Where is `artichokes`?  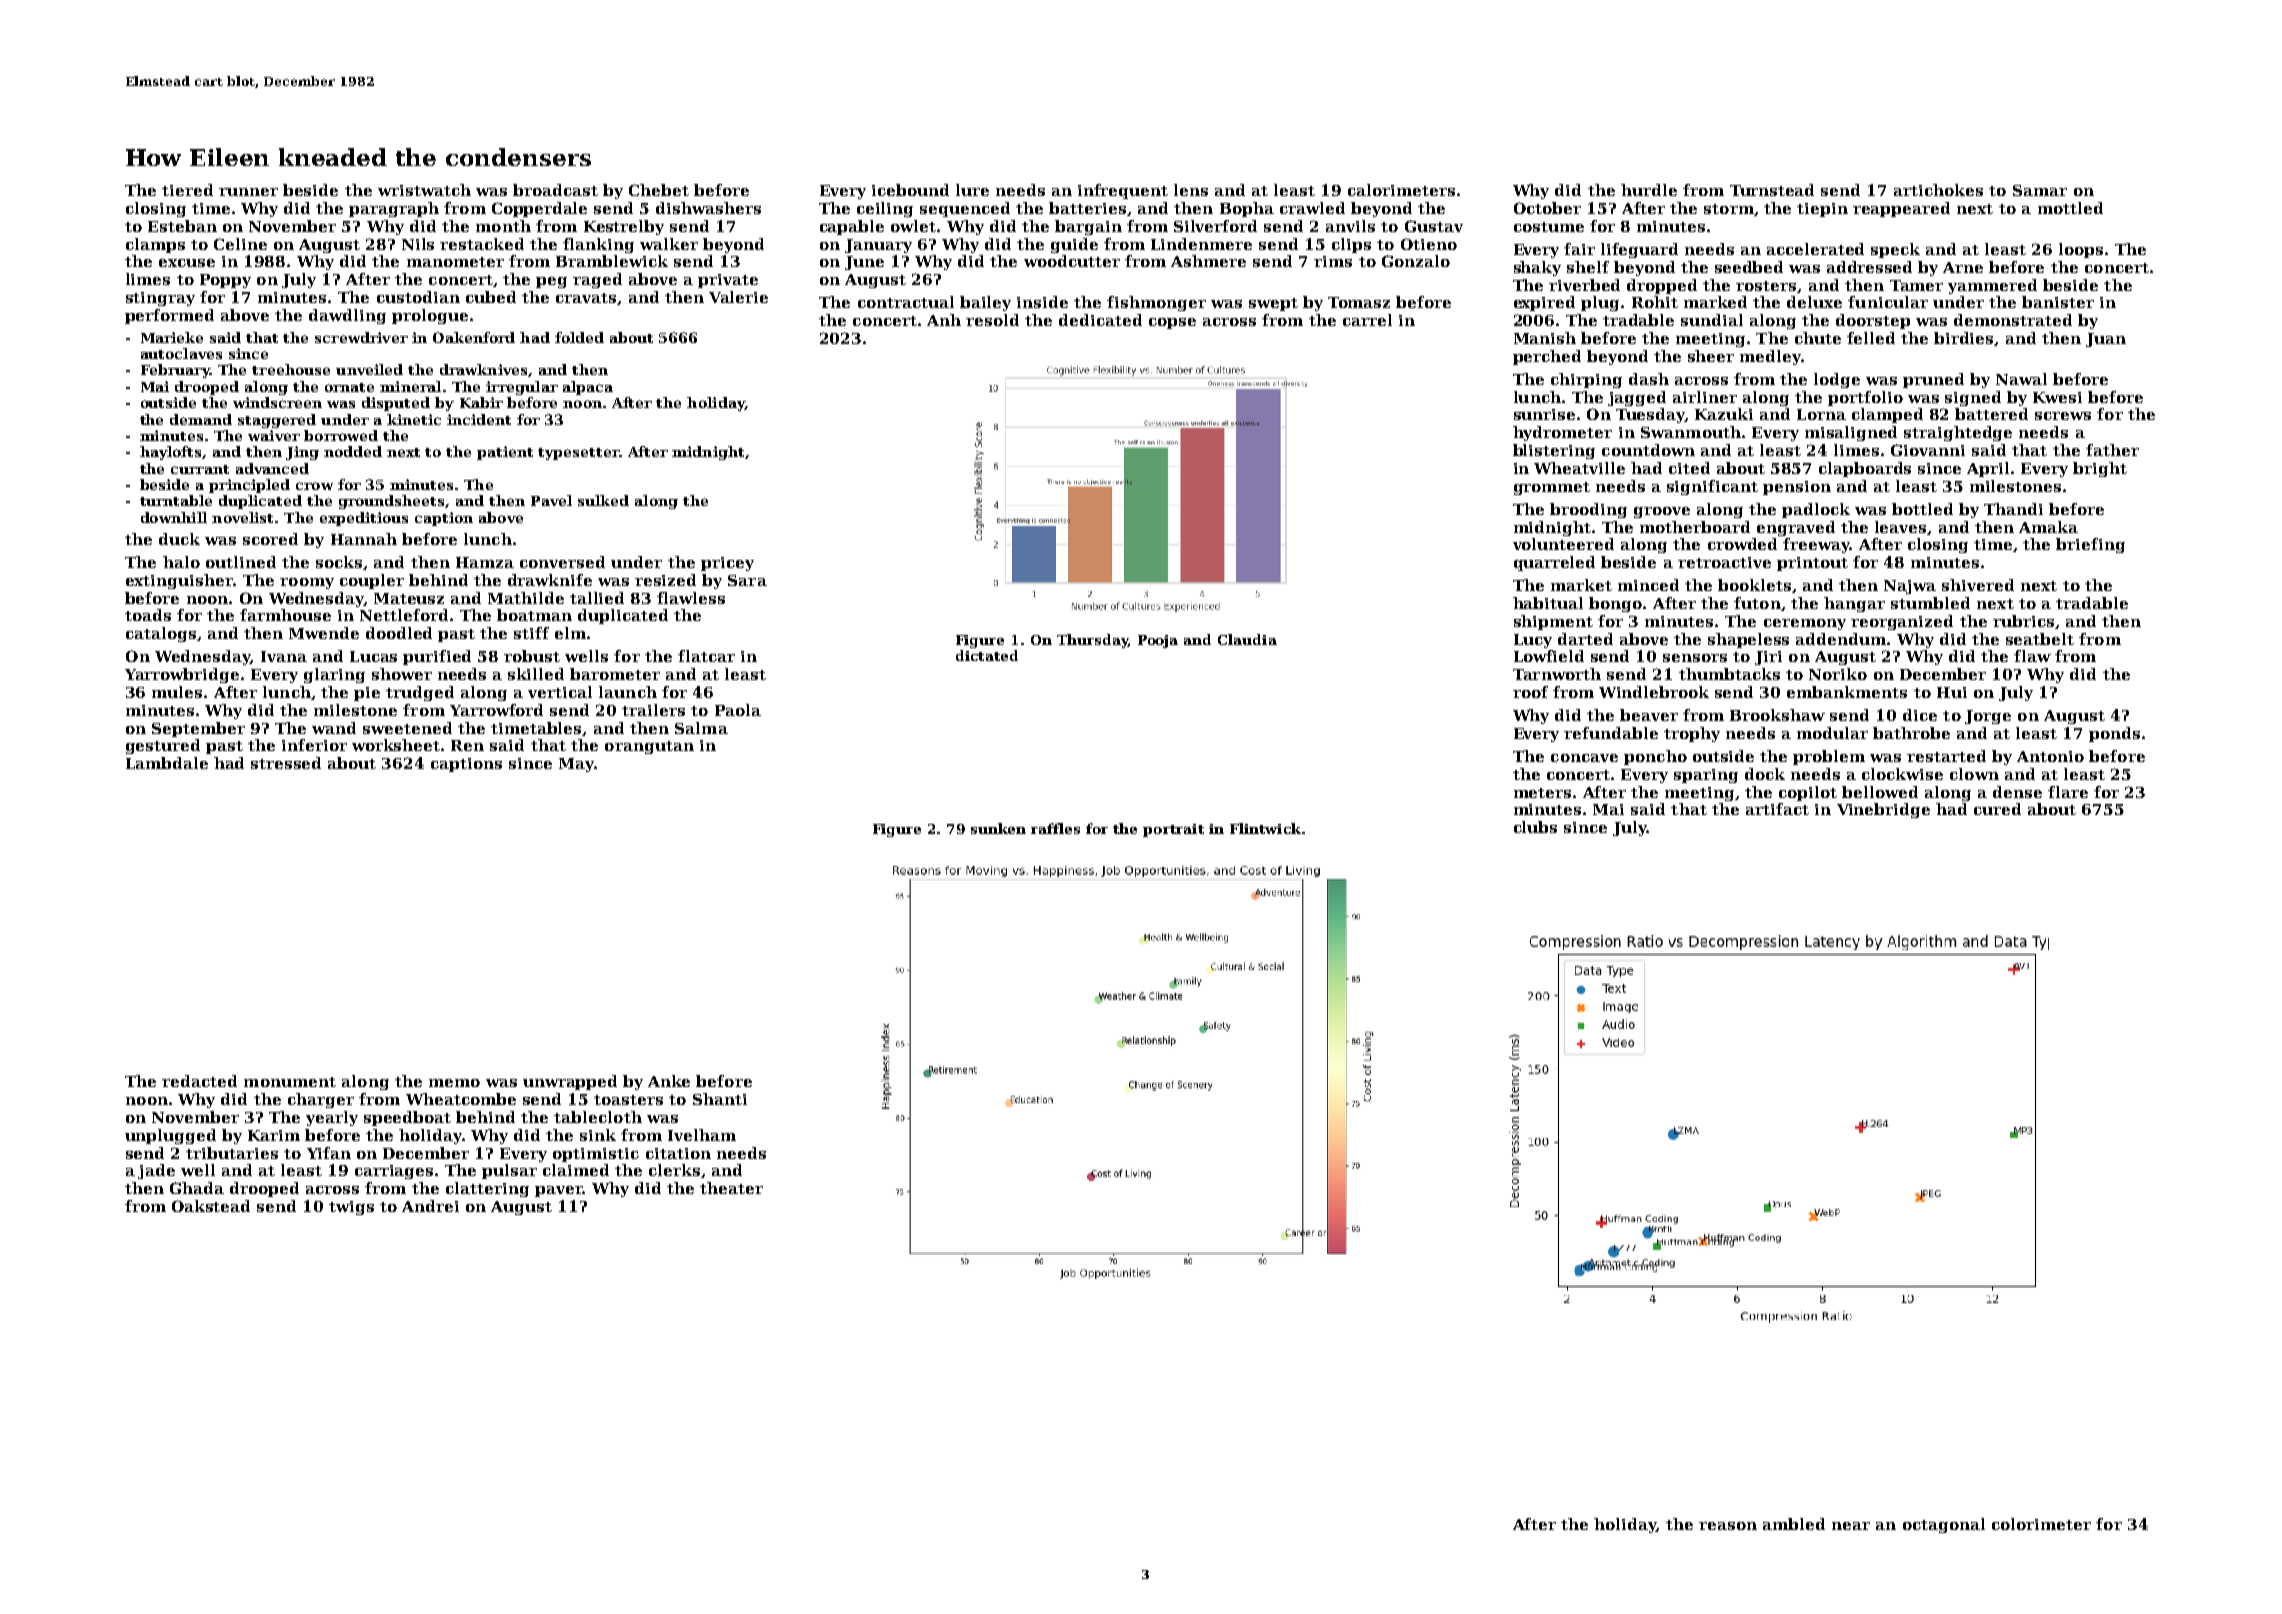 artichokes is located at coordinates (1938, 190).
